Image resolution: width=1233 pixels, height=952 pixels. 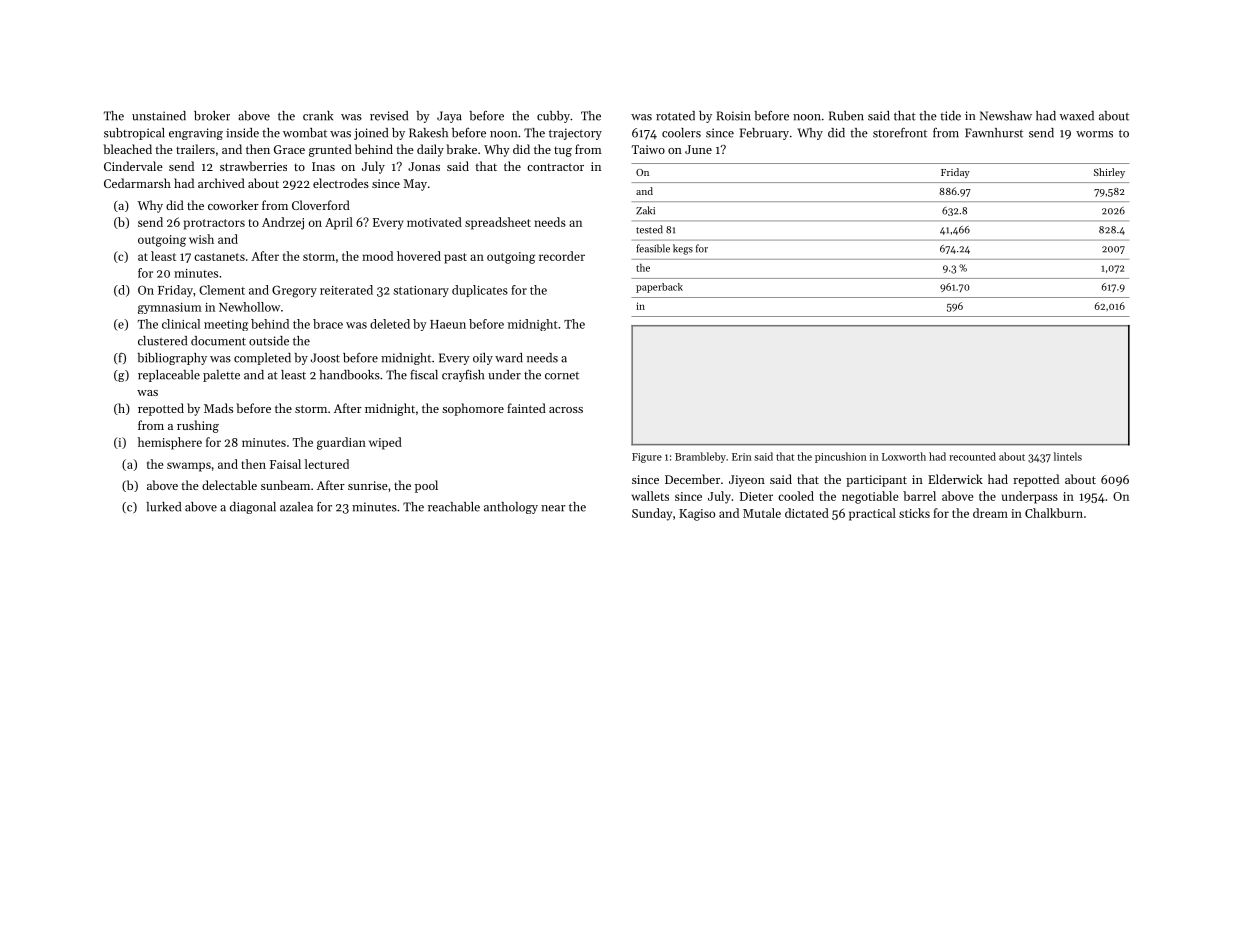 What do you see at coordinates (163, 507) in the document?
I see `lurked` at bounding box center [163, 507].
